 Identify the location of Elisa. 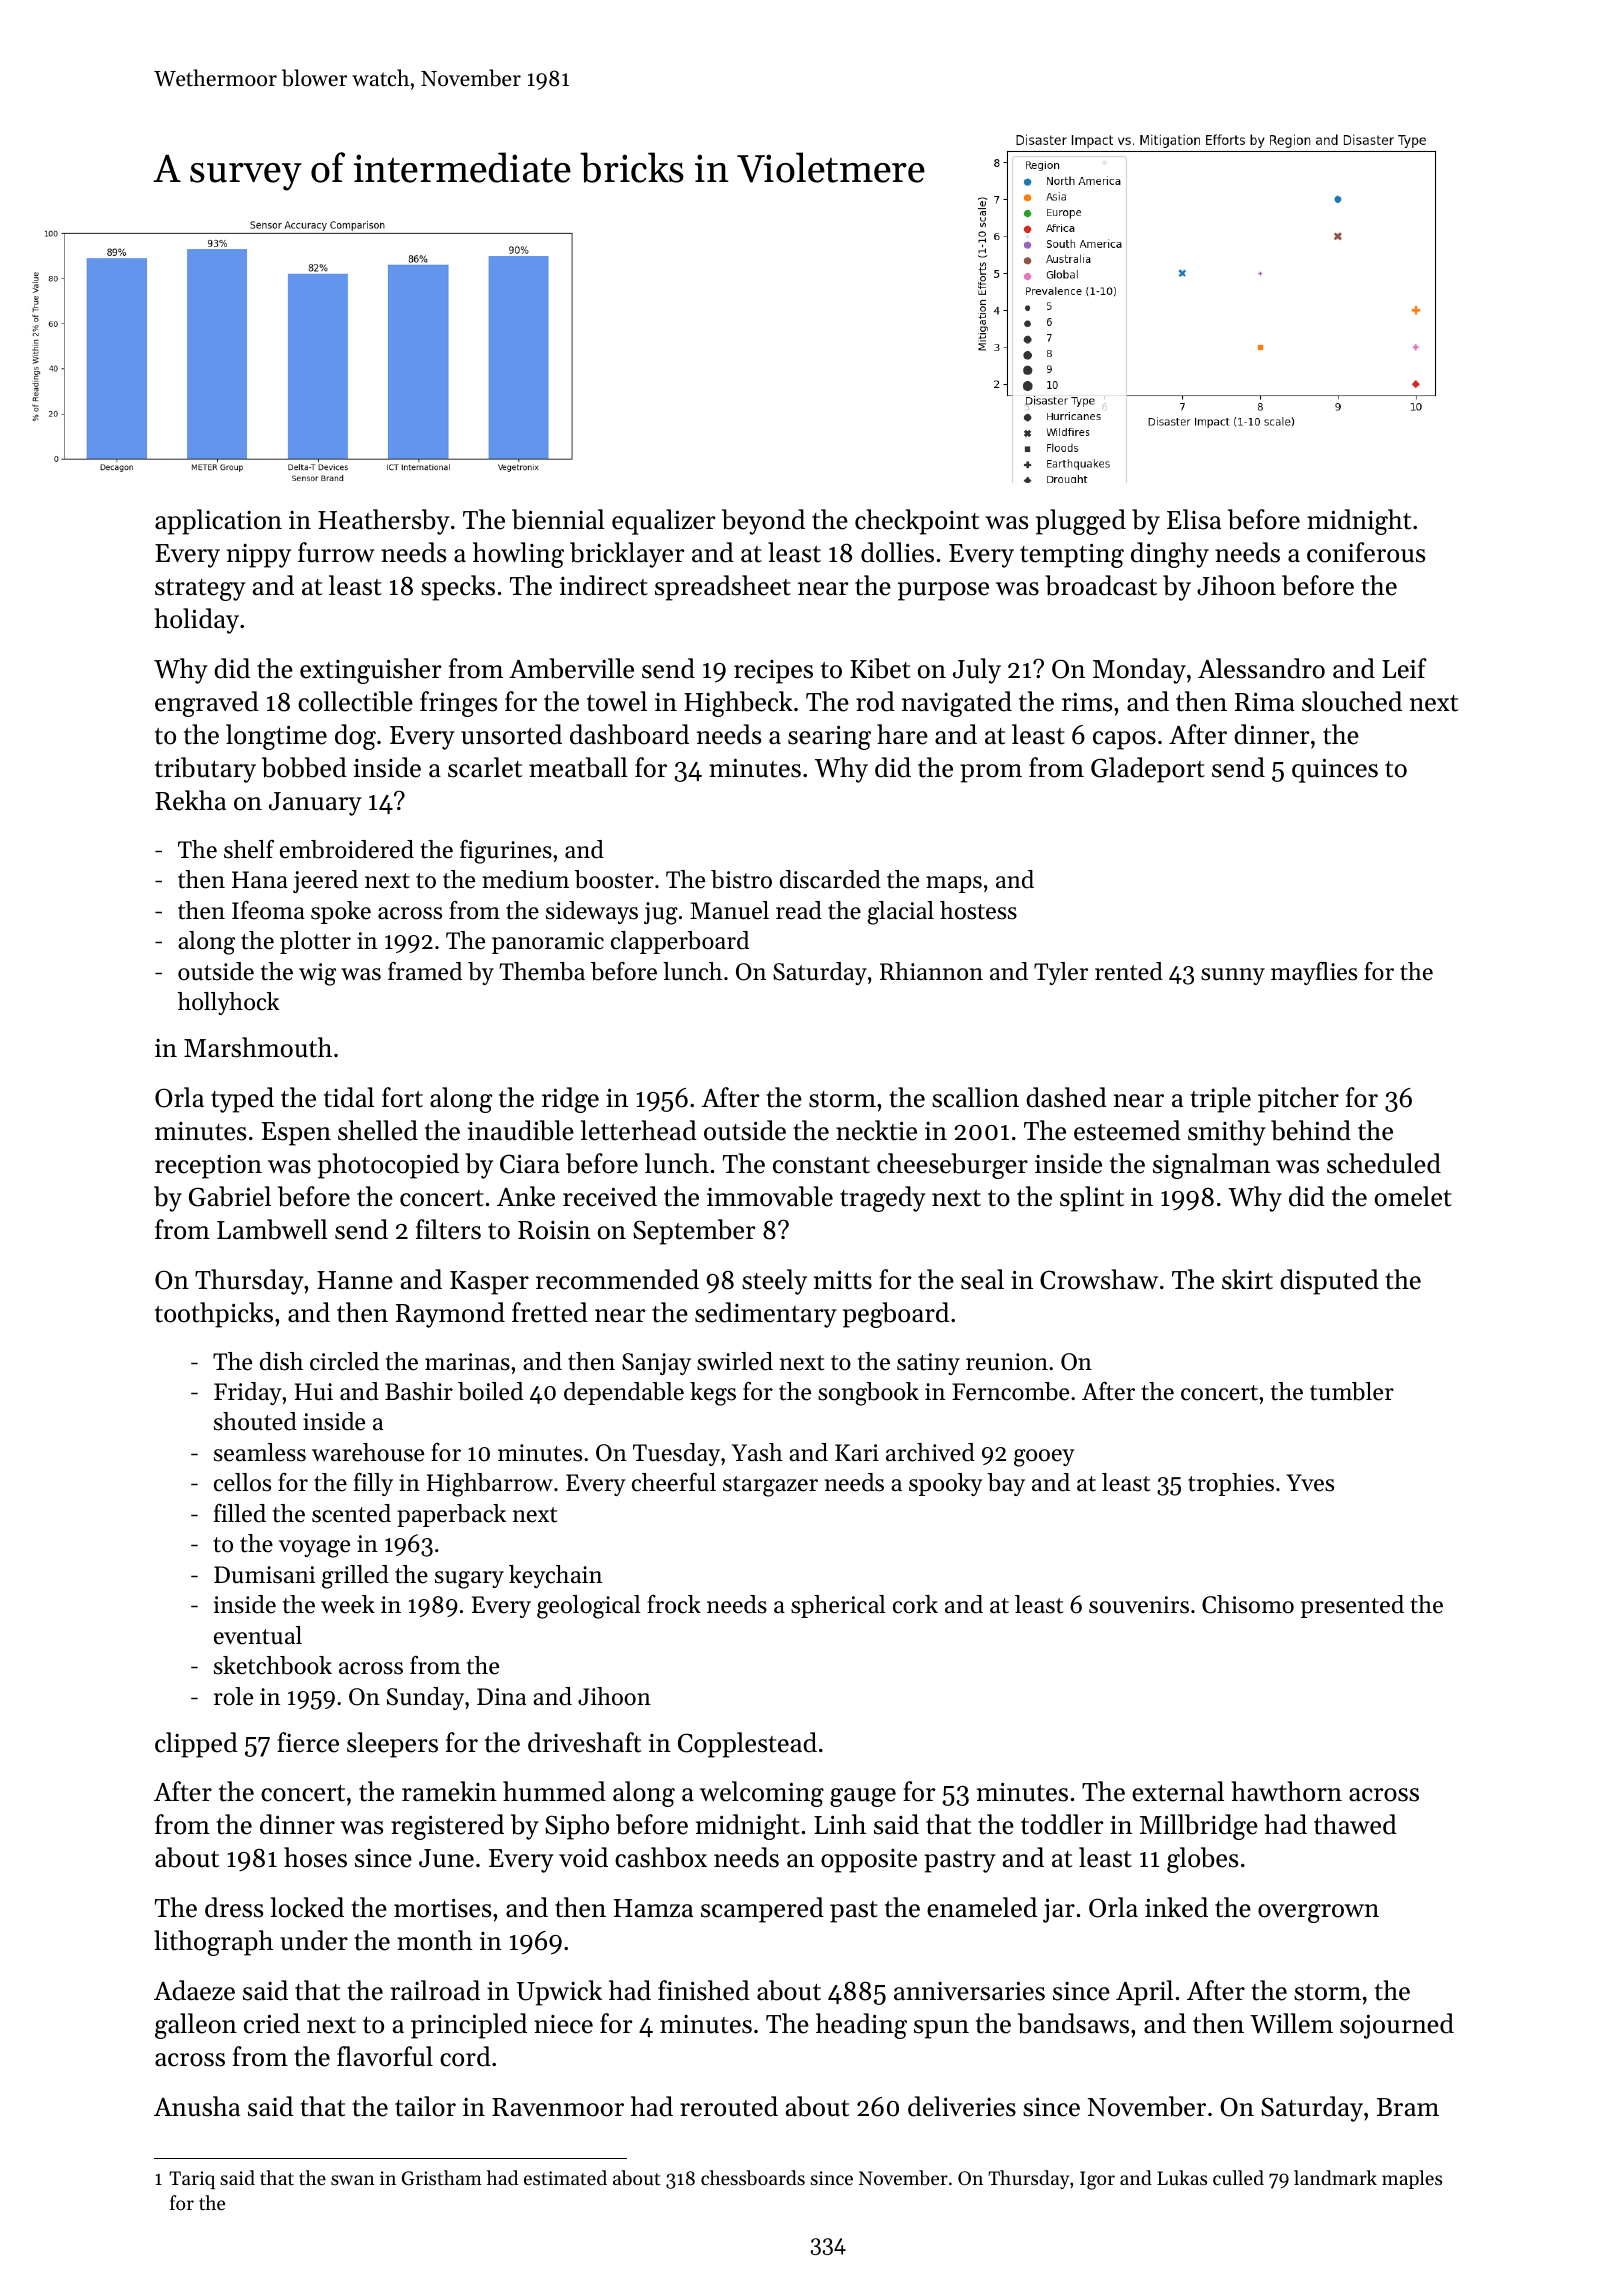
(1194, 519).
